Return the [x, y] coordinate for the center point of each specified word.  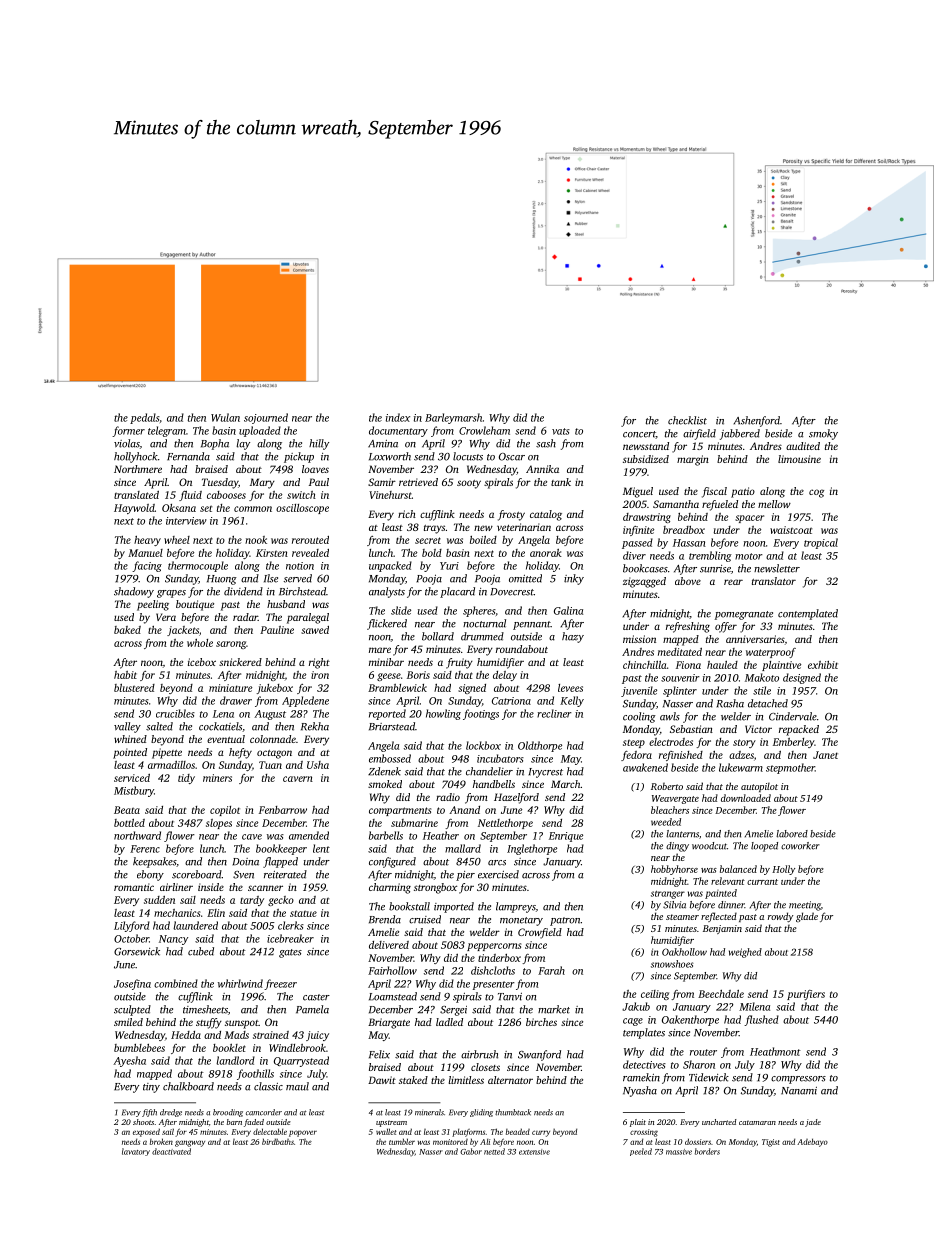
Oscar [512, 457]
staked [413, 1080]
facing [147, 566]
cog [816, 493]
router [703, 1052]
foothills [255, 1074]
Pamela [312, 1009]
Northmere [138, 469]
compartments [400, 811]
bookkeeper [281, 849]
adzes [741, 755]
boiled [483, 540]
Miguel [638, 492]
